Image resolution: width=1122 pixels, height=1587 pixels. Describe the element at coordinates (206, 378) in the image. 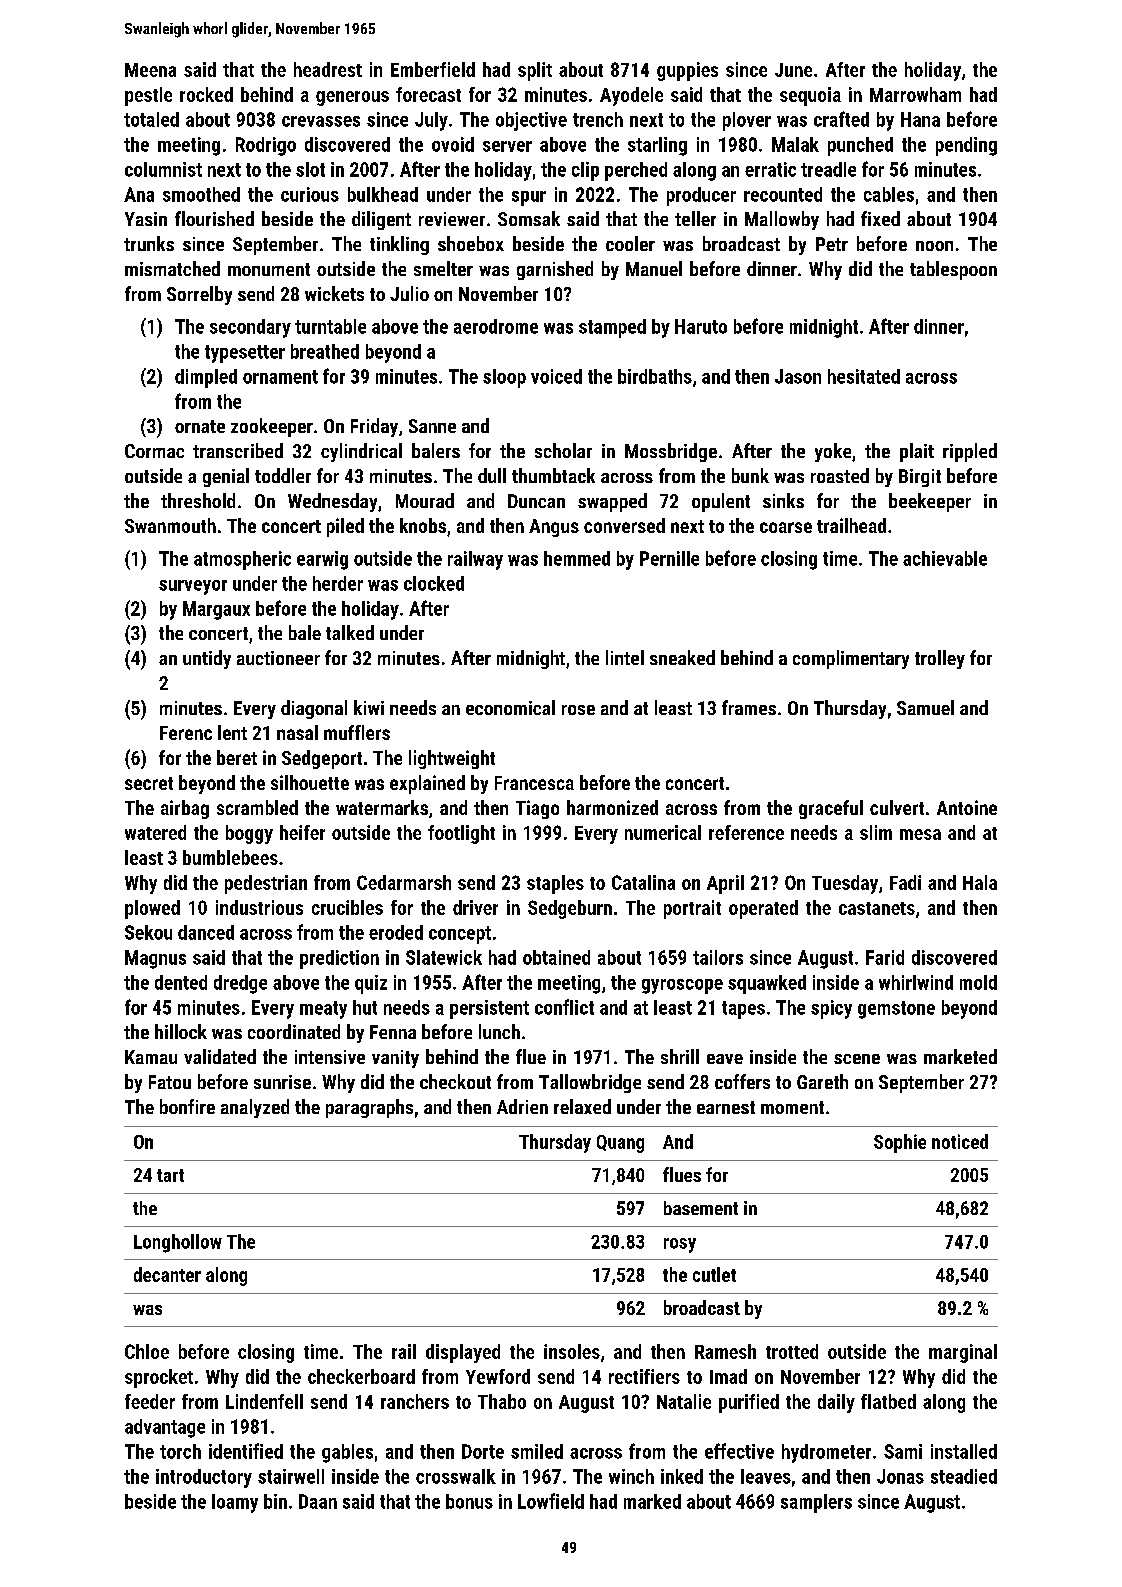

I see `dimpled` at that location.
